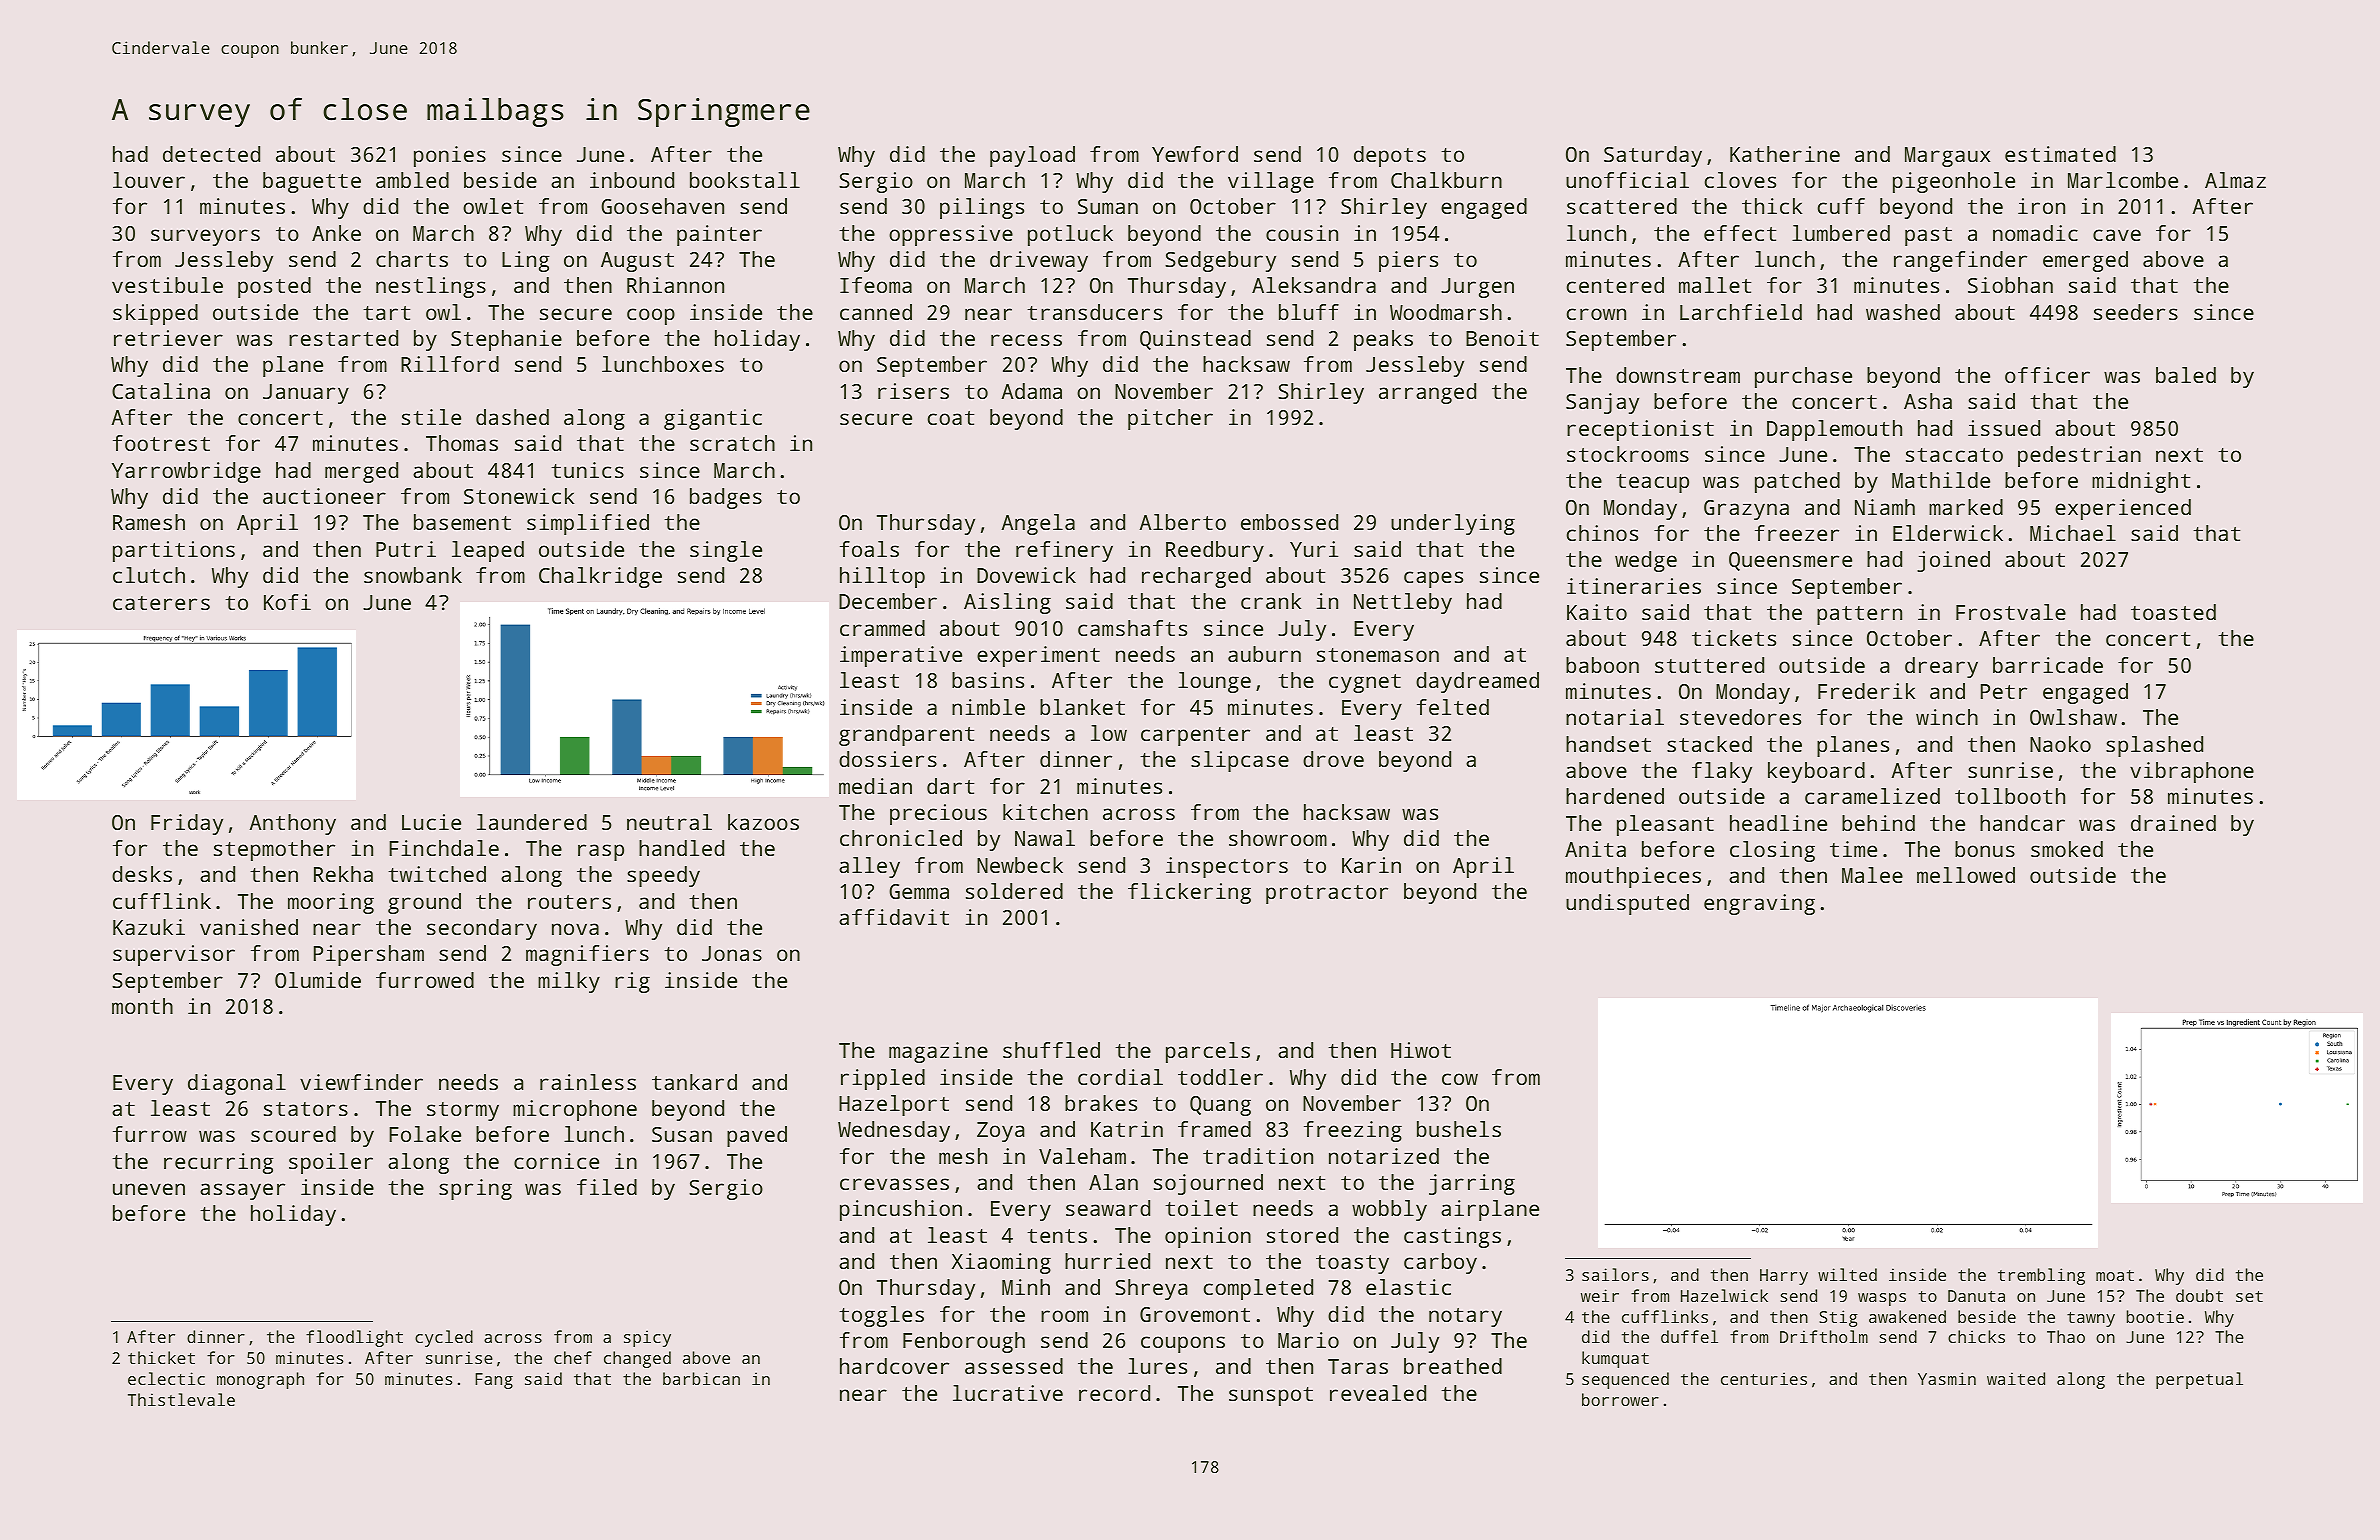  I want to click on embossed, so click(1289, 522).
